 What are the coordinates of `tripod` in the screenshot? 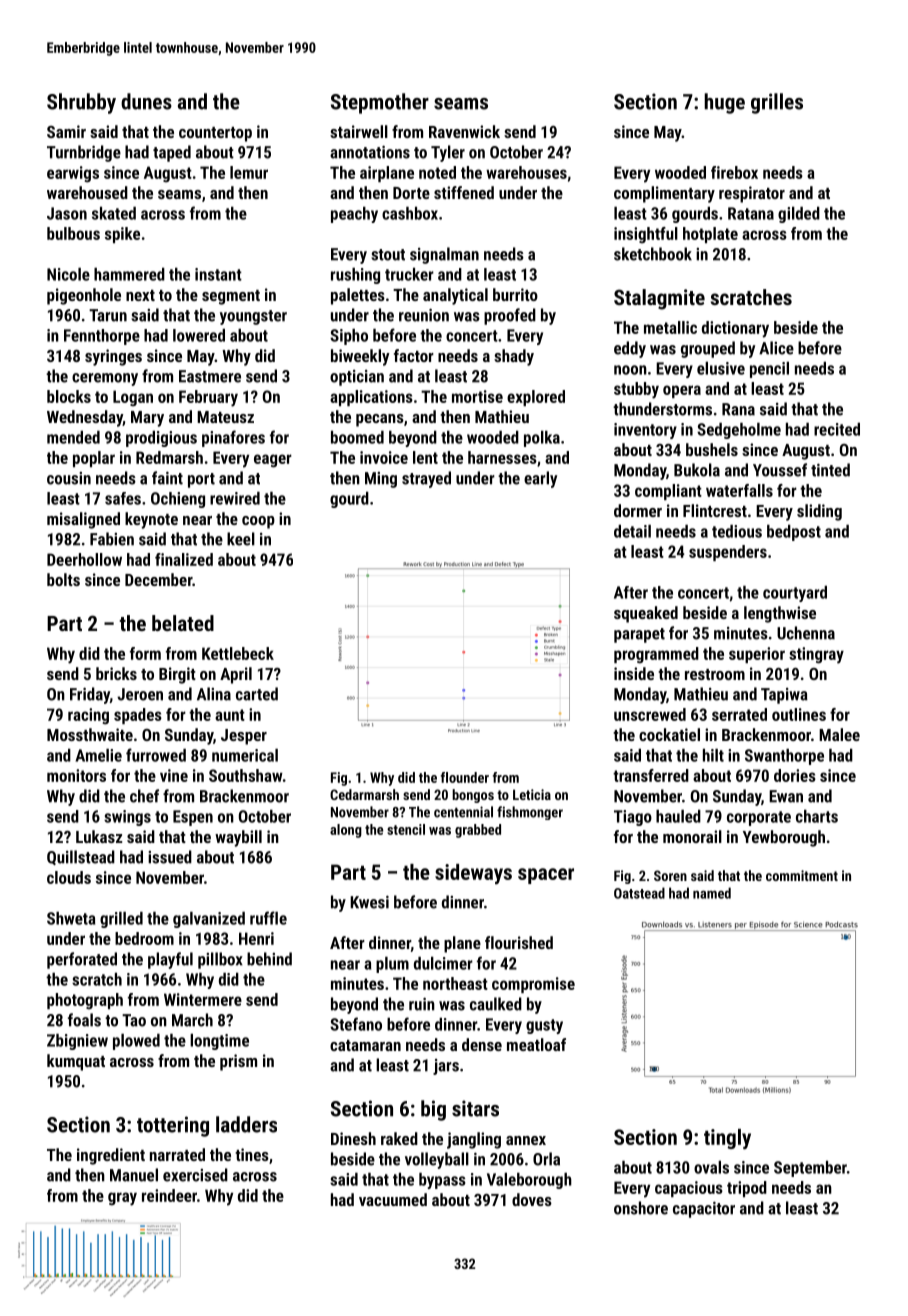 It's located at (747, 1189).
